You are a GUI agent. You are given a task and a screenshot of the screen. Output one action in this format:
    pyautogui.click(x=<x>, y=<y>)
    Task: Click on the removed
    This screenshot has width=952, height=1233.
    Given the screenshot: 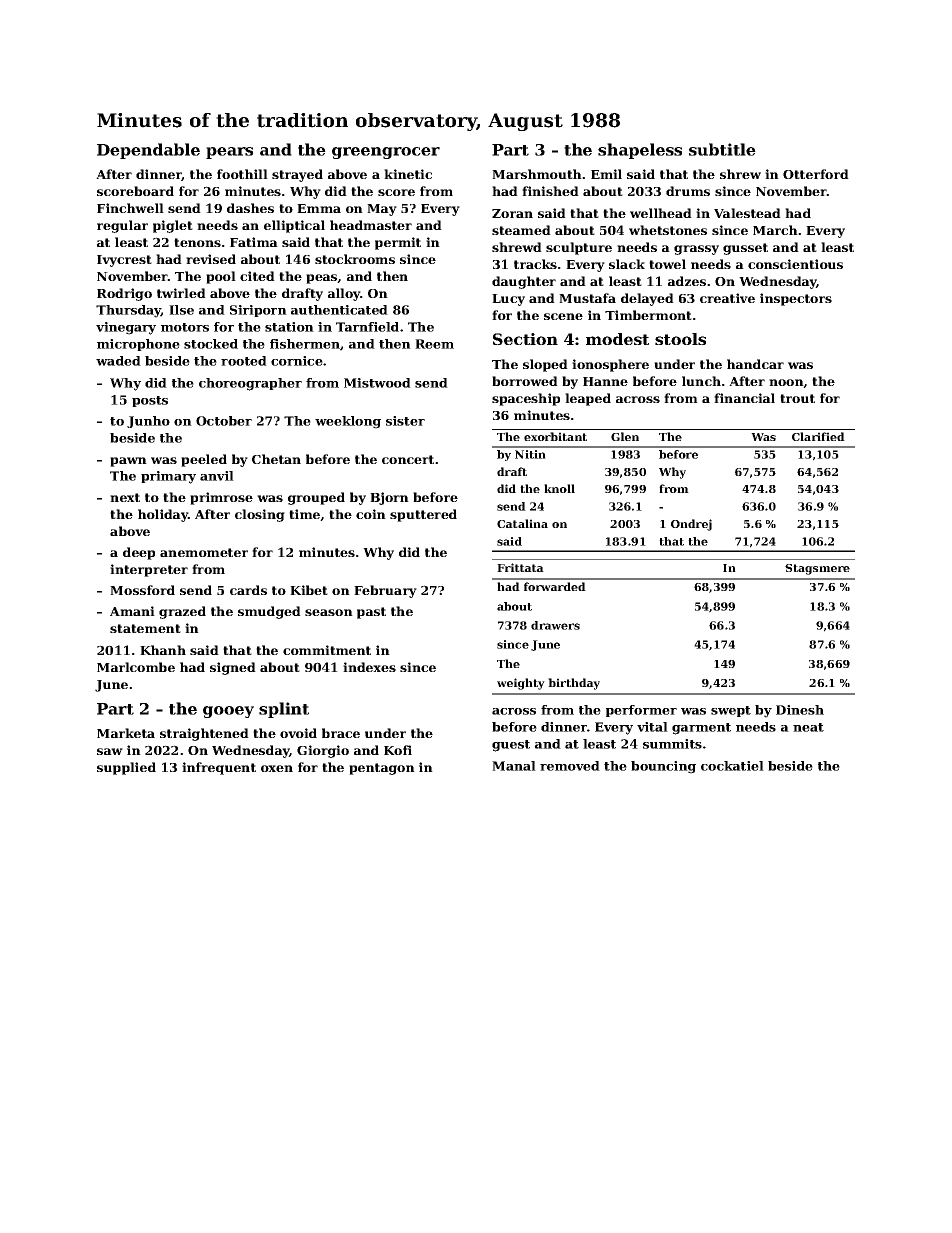 What is the action you would take?
    pyautogui.click(x=570, y=766)
